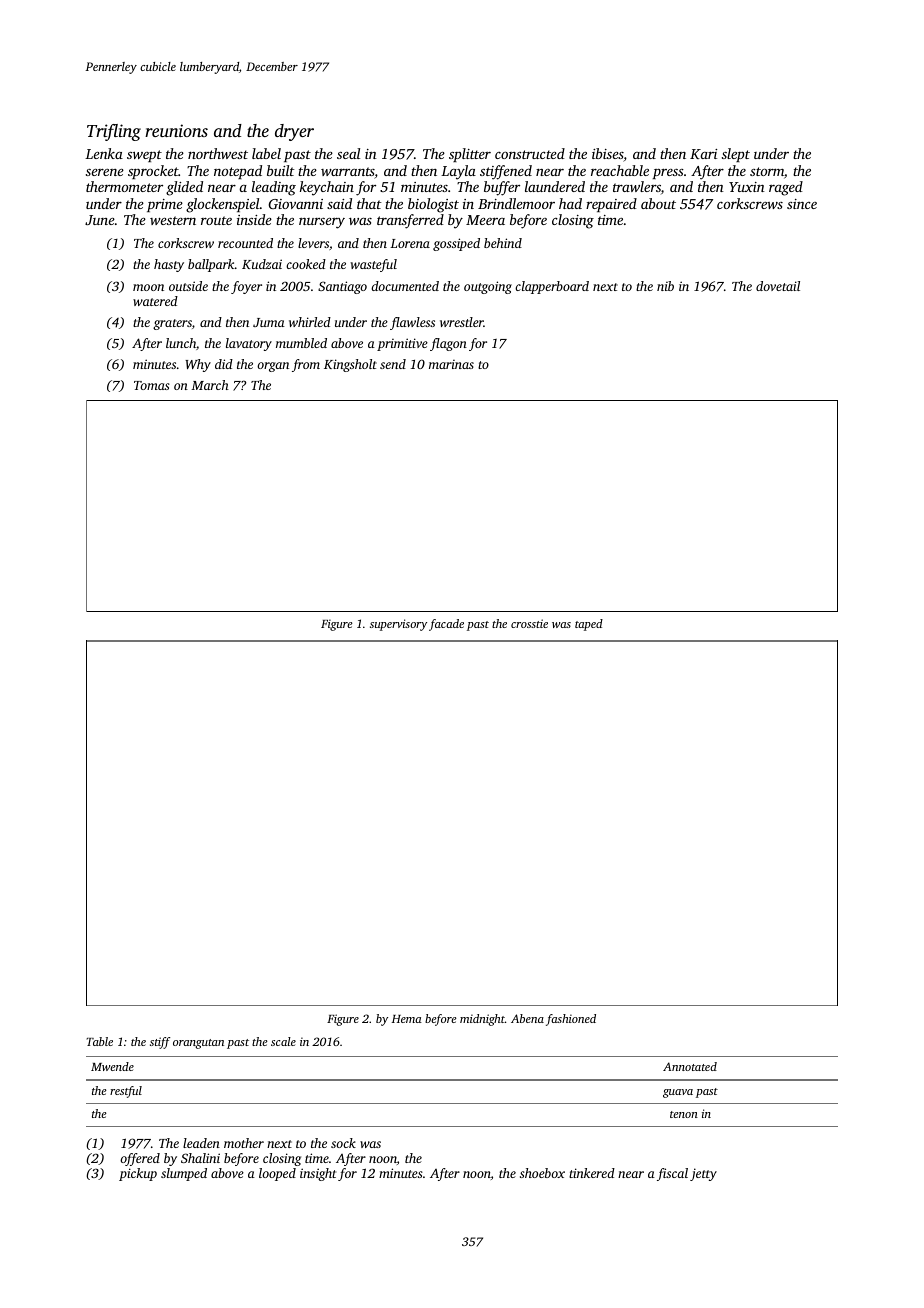 This screenshot has width=924, height=1308. What do you see at coordinates (703, 1174) in the screenshot?
I see `jetty` at bounding box center [703, 1174].
